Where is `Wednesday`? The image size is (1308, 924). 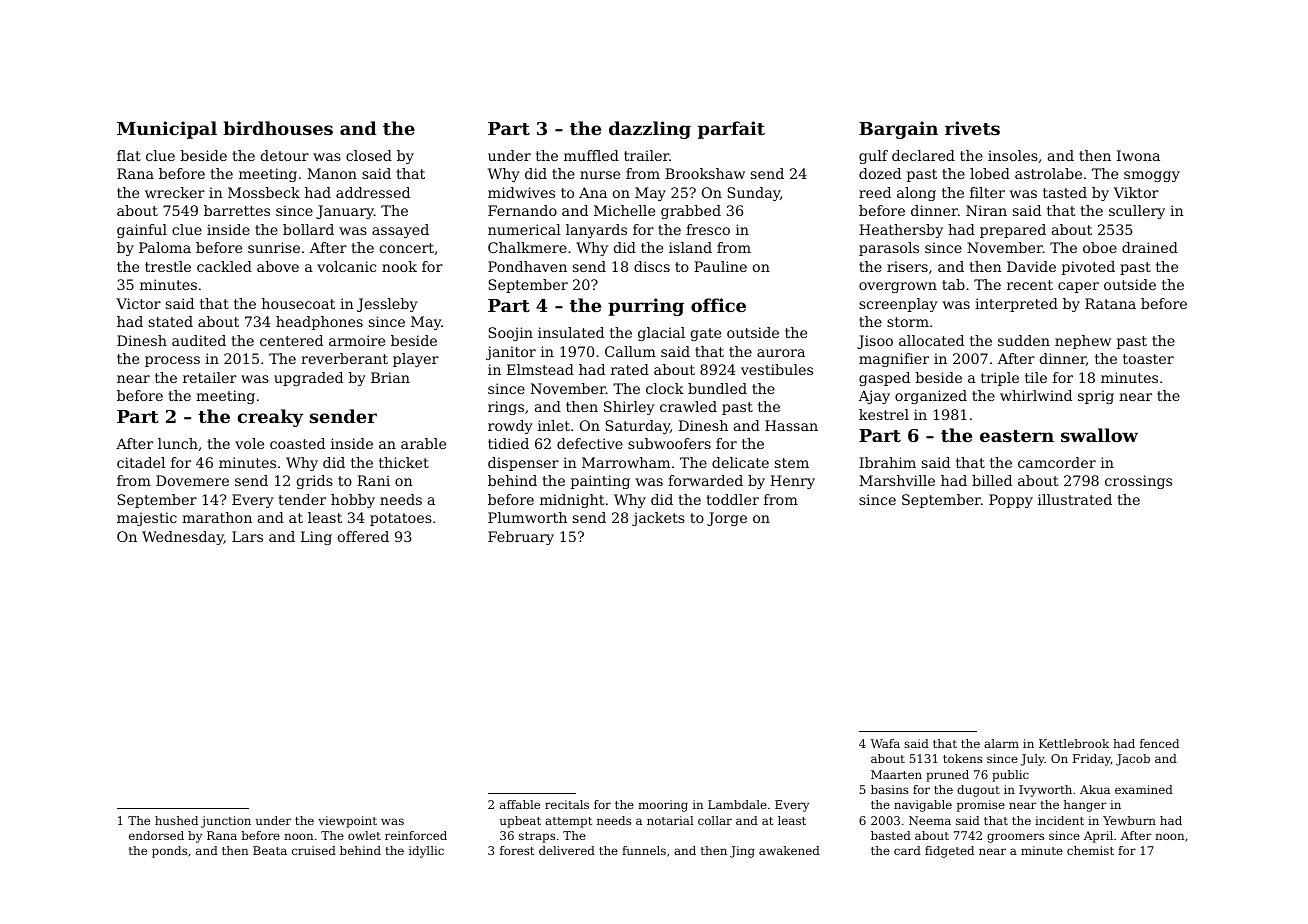 Wednesday is located at coordinates (183, 538).
